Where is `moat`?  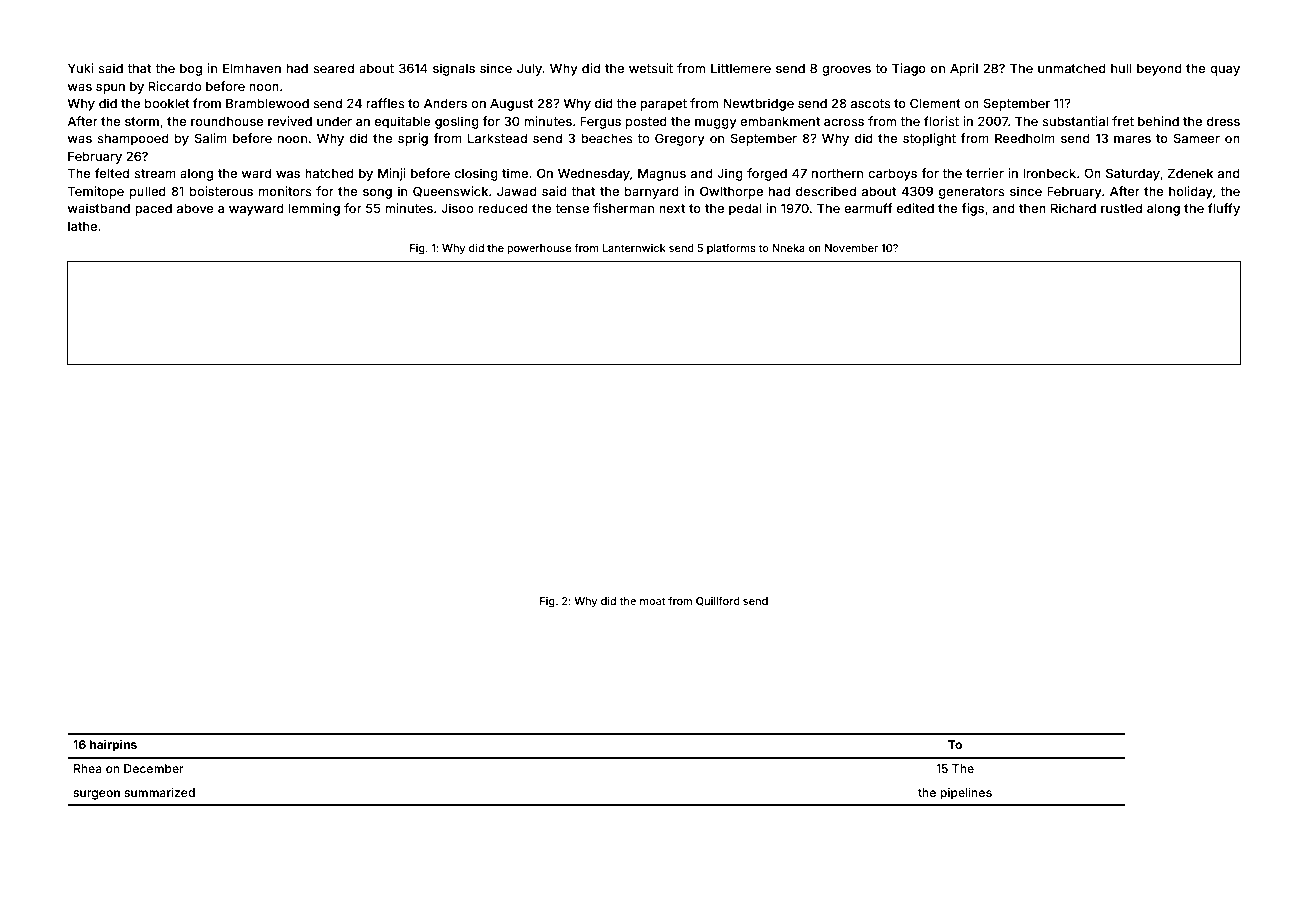 moat is located at coordinates (652, 601).
